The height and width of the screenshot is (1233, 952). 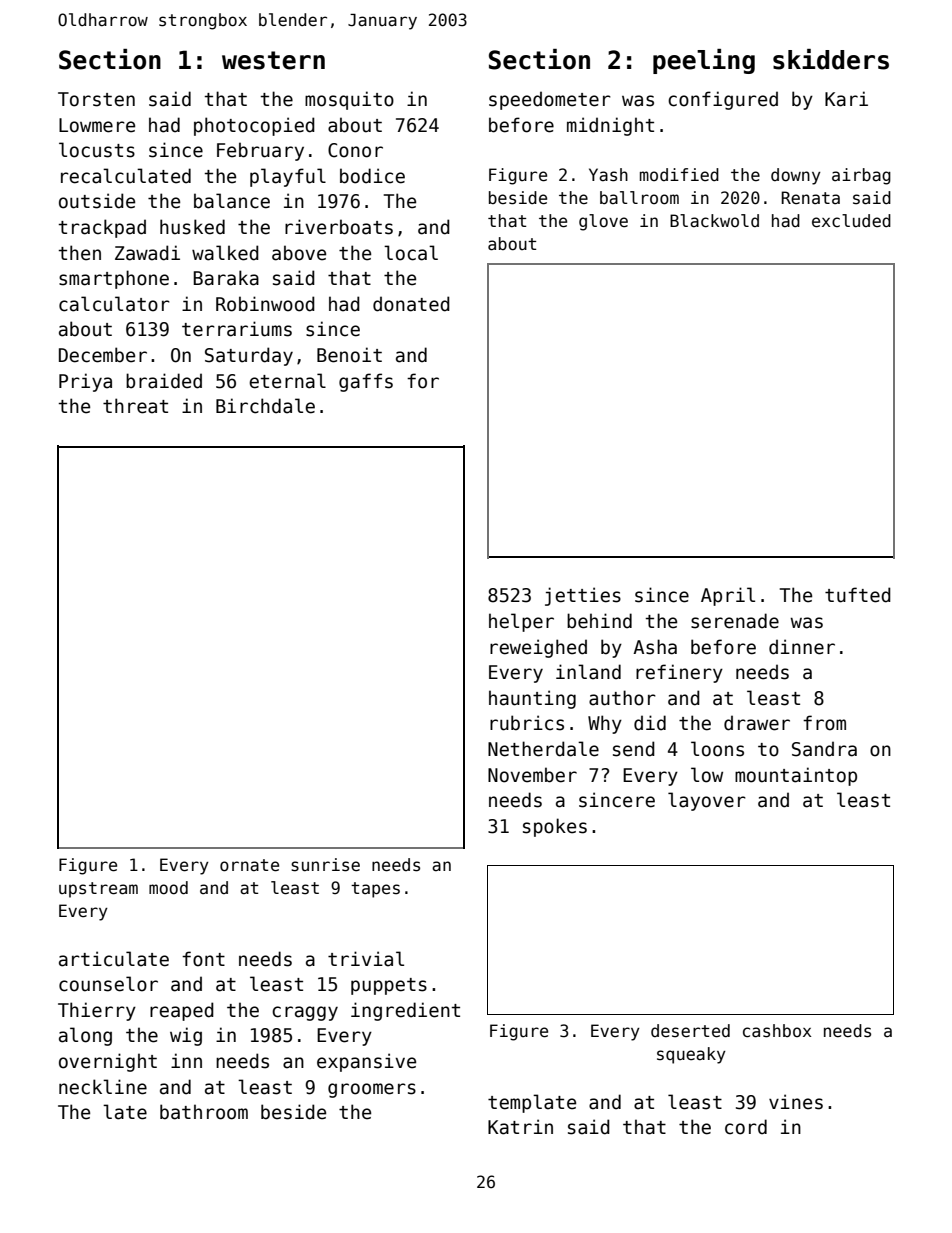 What do you see at coordinates (366, 382) in the screenshot?
I see `gaffs` at bounding box center [366, 382].
